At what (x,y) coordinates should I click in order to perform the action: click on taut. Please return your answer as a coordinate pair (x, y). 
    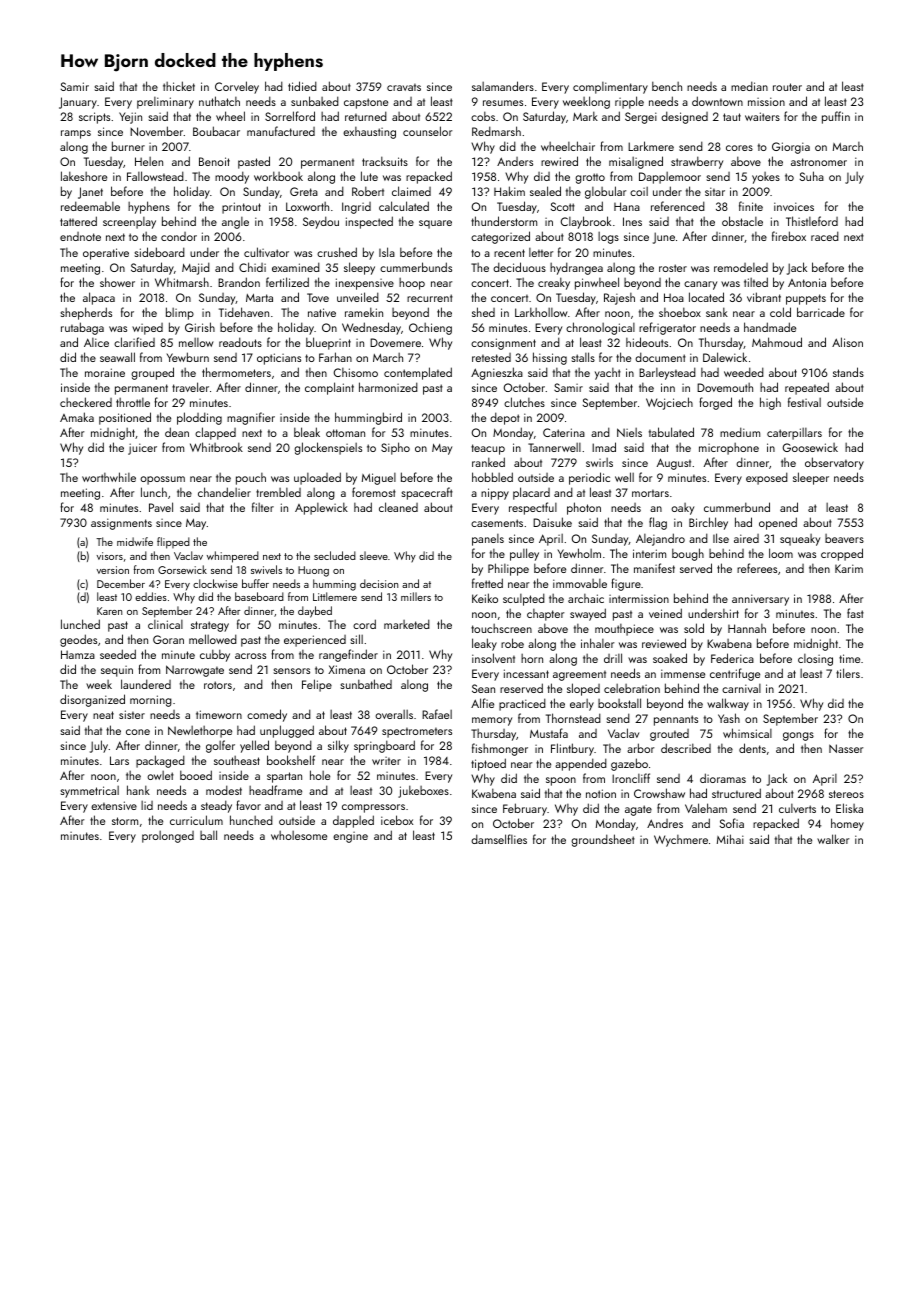
    Looking at the image, I should click on (732, 117).
